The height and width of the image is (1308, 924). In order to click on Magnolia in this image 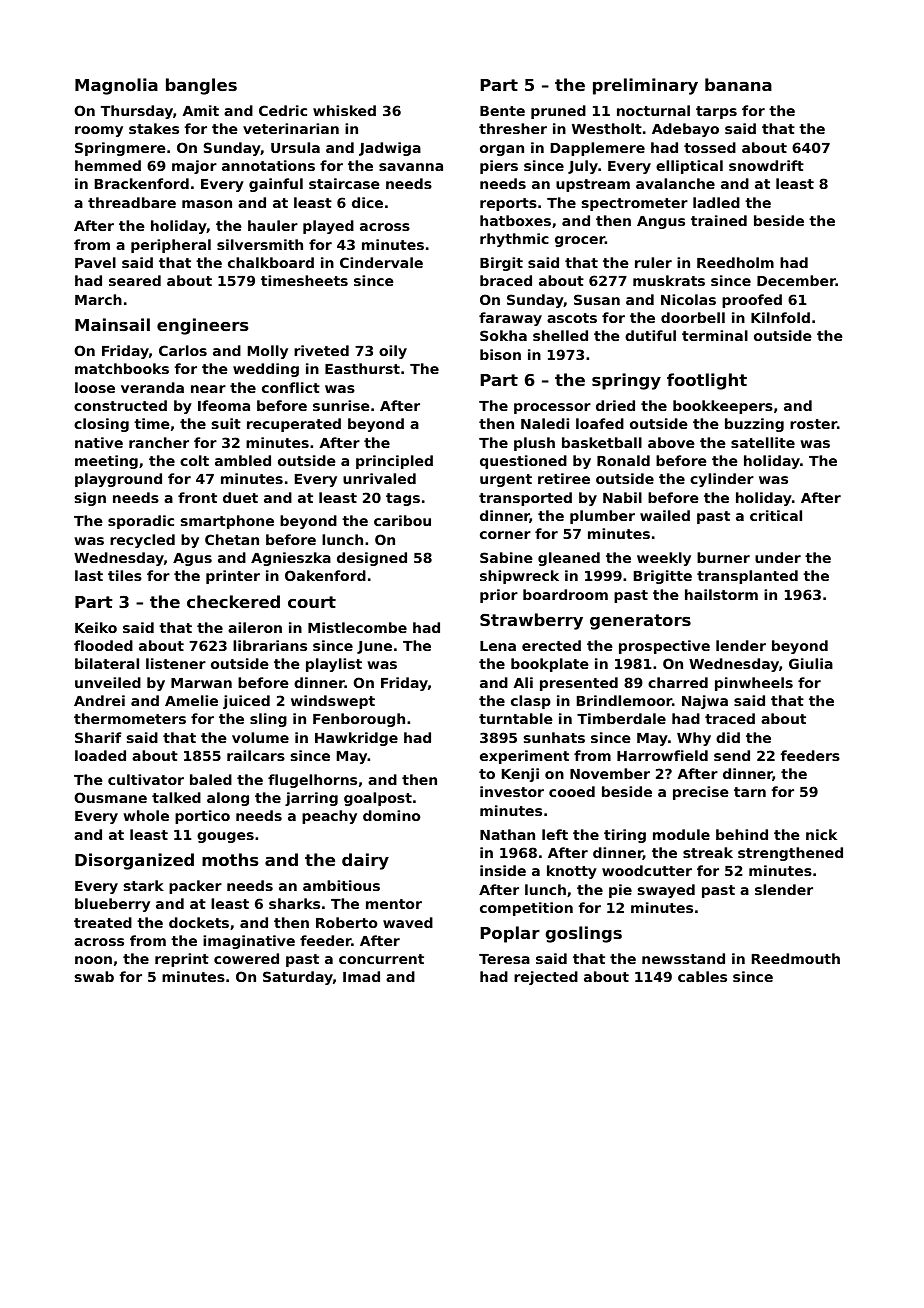, I will do `click(116, 86)`.
